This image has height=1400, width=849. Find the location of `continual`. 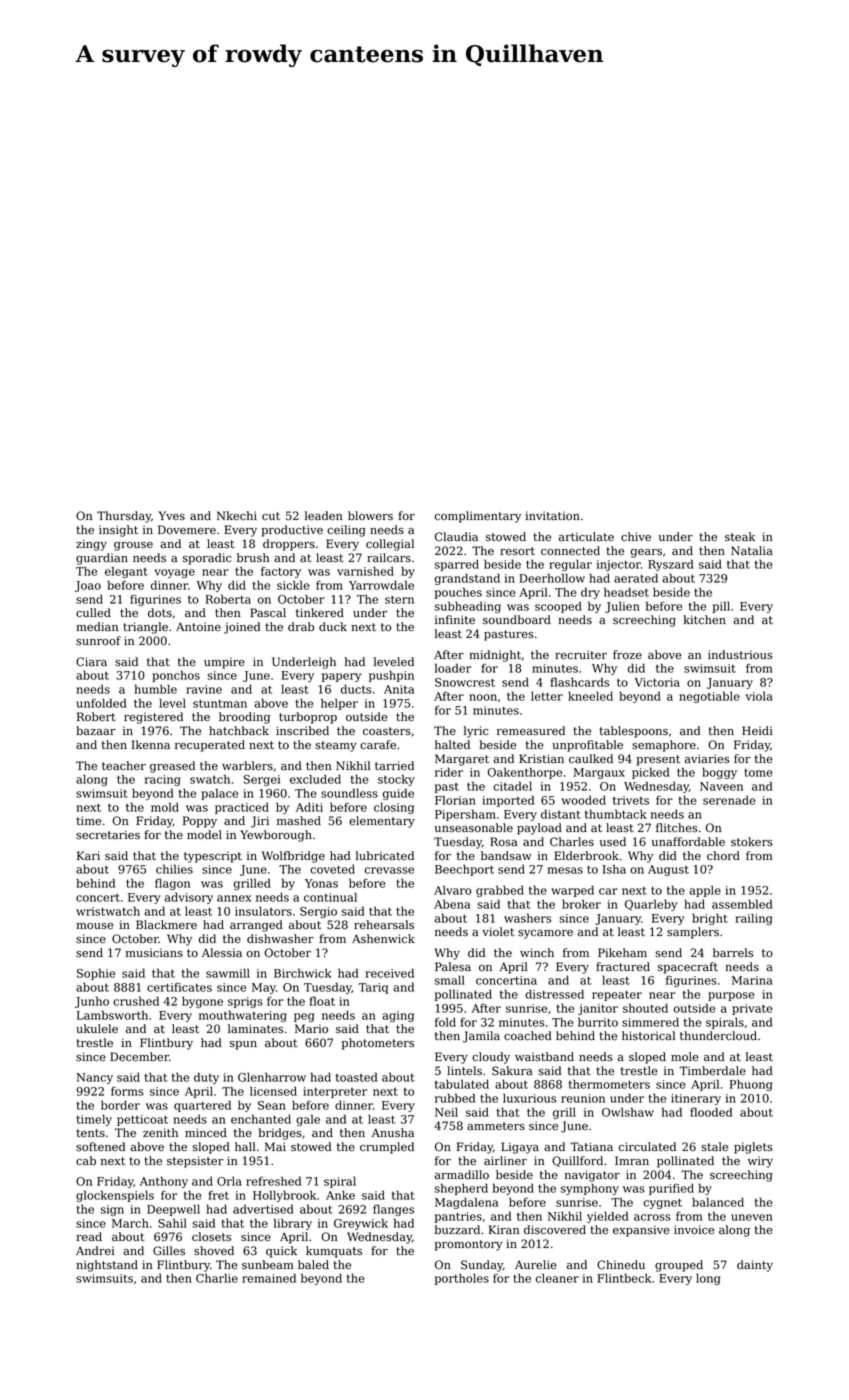

continual is located at coordinates (330, 897).
